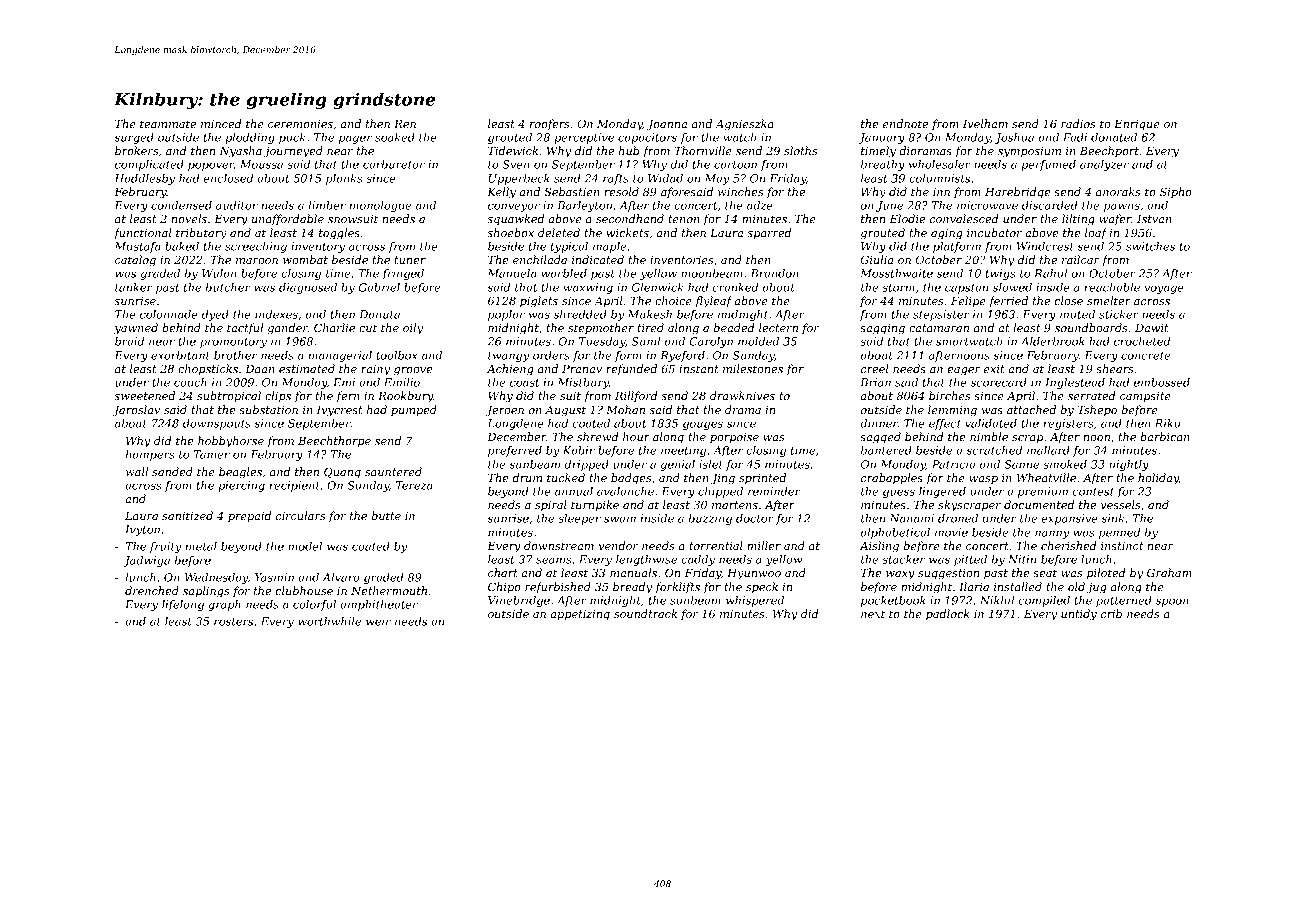 This screenshot has width=1308, height=924. What do you see at coordinates (379, 287) in the screenshot?
I see `Gabriel` at bounding box center [379, 287].
